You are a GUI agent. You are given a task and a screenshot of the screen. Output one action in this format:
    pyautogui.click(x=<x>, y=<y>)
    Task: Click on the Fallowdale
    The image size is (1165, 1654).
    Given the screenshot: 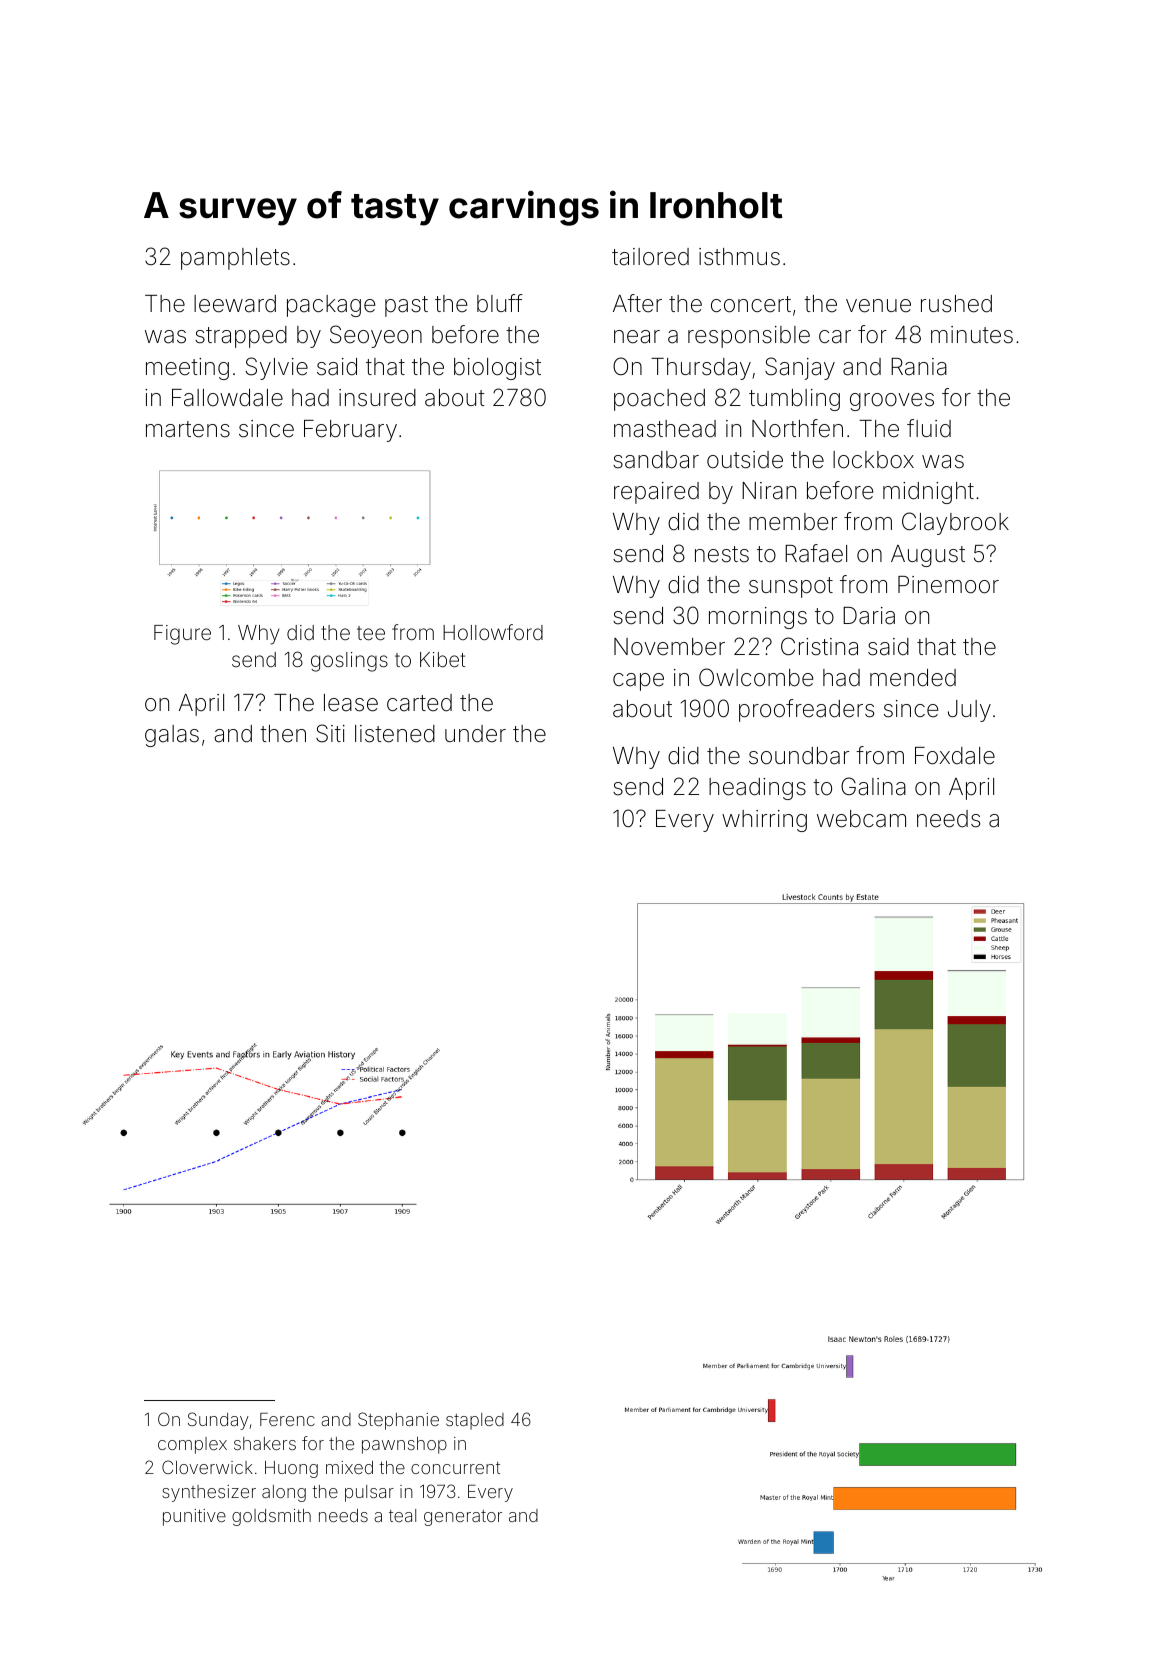 What is the action you would take?
    pyautogui.click(x=227, y=398)
